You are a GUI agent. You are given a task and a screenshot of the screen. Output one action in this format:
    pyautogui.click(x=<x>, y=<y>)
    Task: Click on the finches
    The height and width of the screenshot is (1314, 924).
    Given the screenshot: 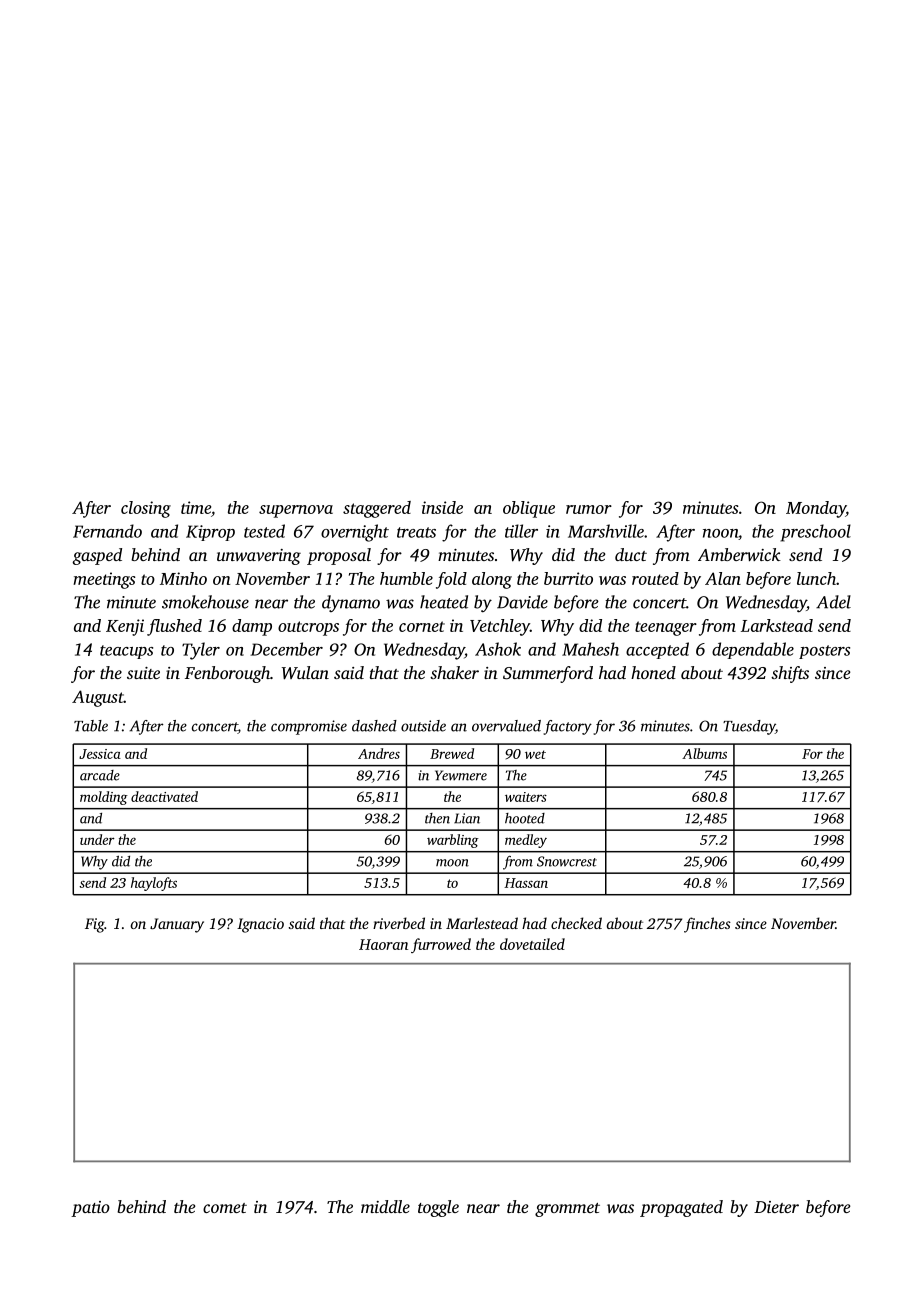 What is the action you would take?
    pyautogui.click(x=707, y=925)
